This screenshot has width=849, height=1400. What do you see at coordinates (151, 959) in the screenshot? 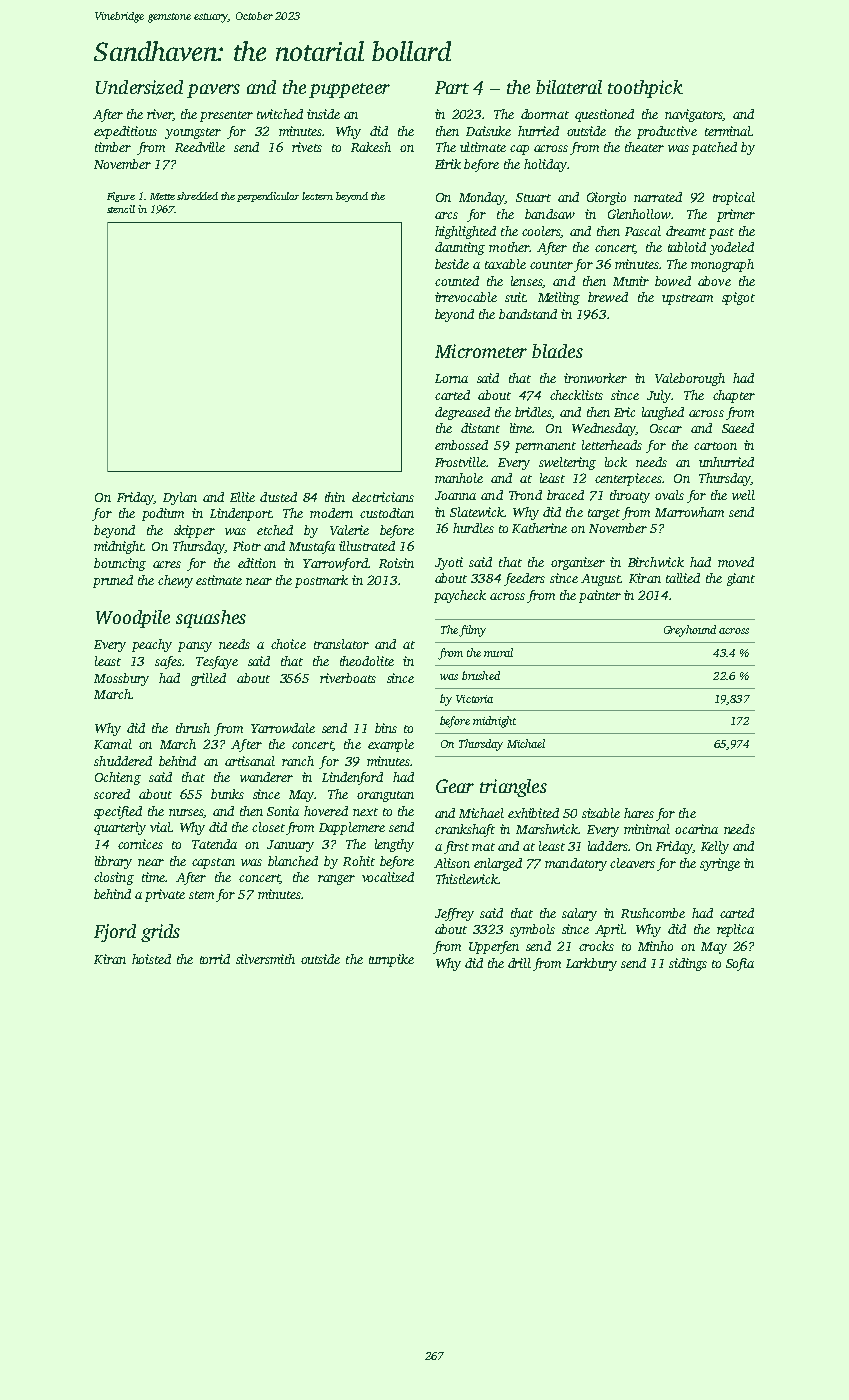
I see `hoisted` at bounding box center [151, 959].
